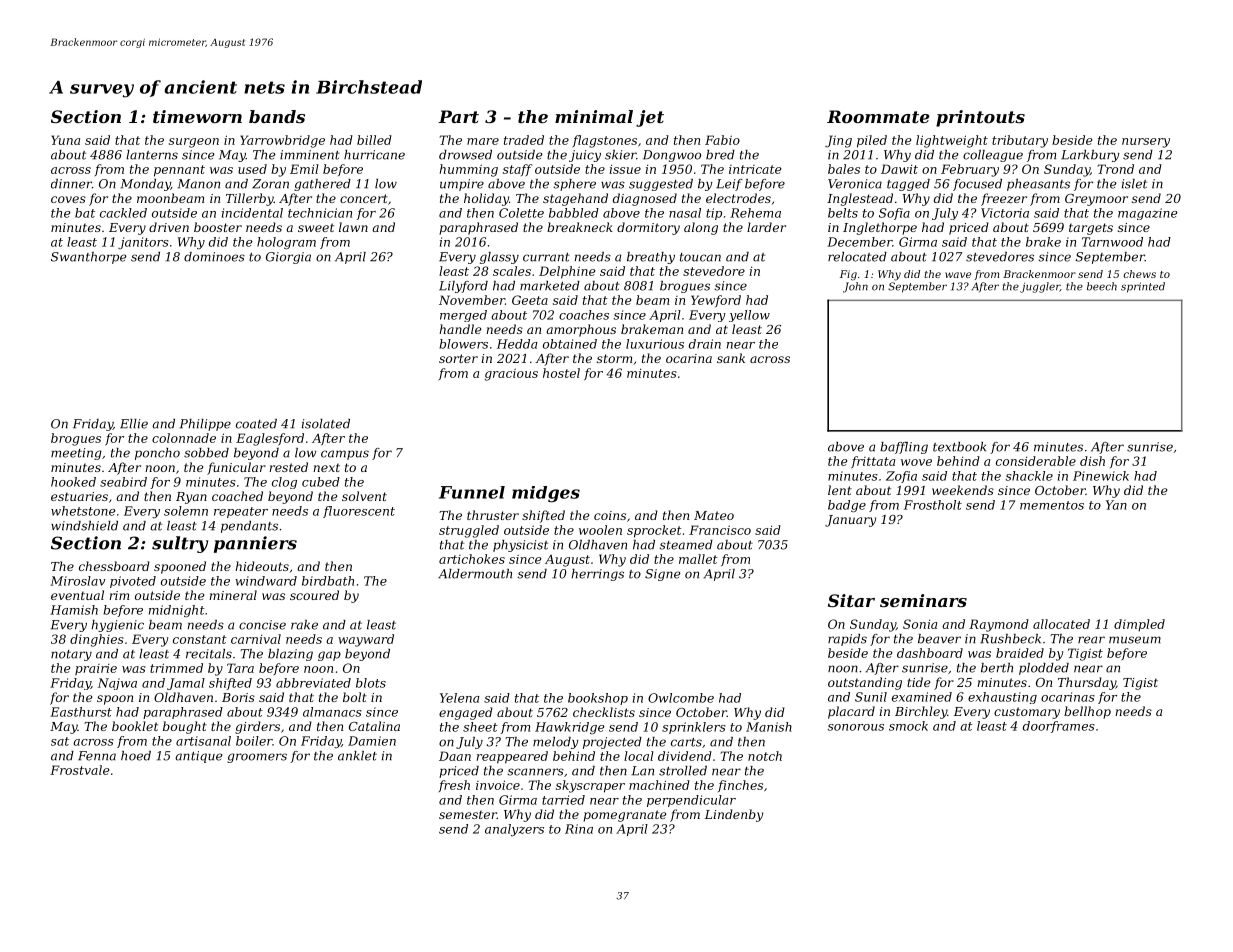  I want to click on coves, so click(68, 199).
